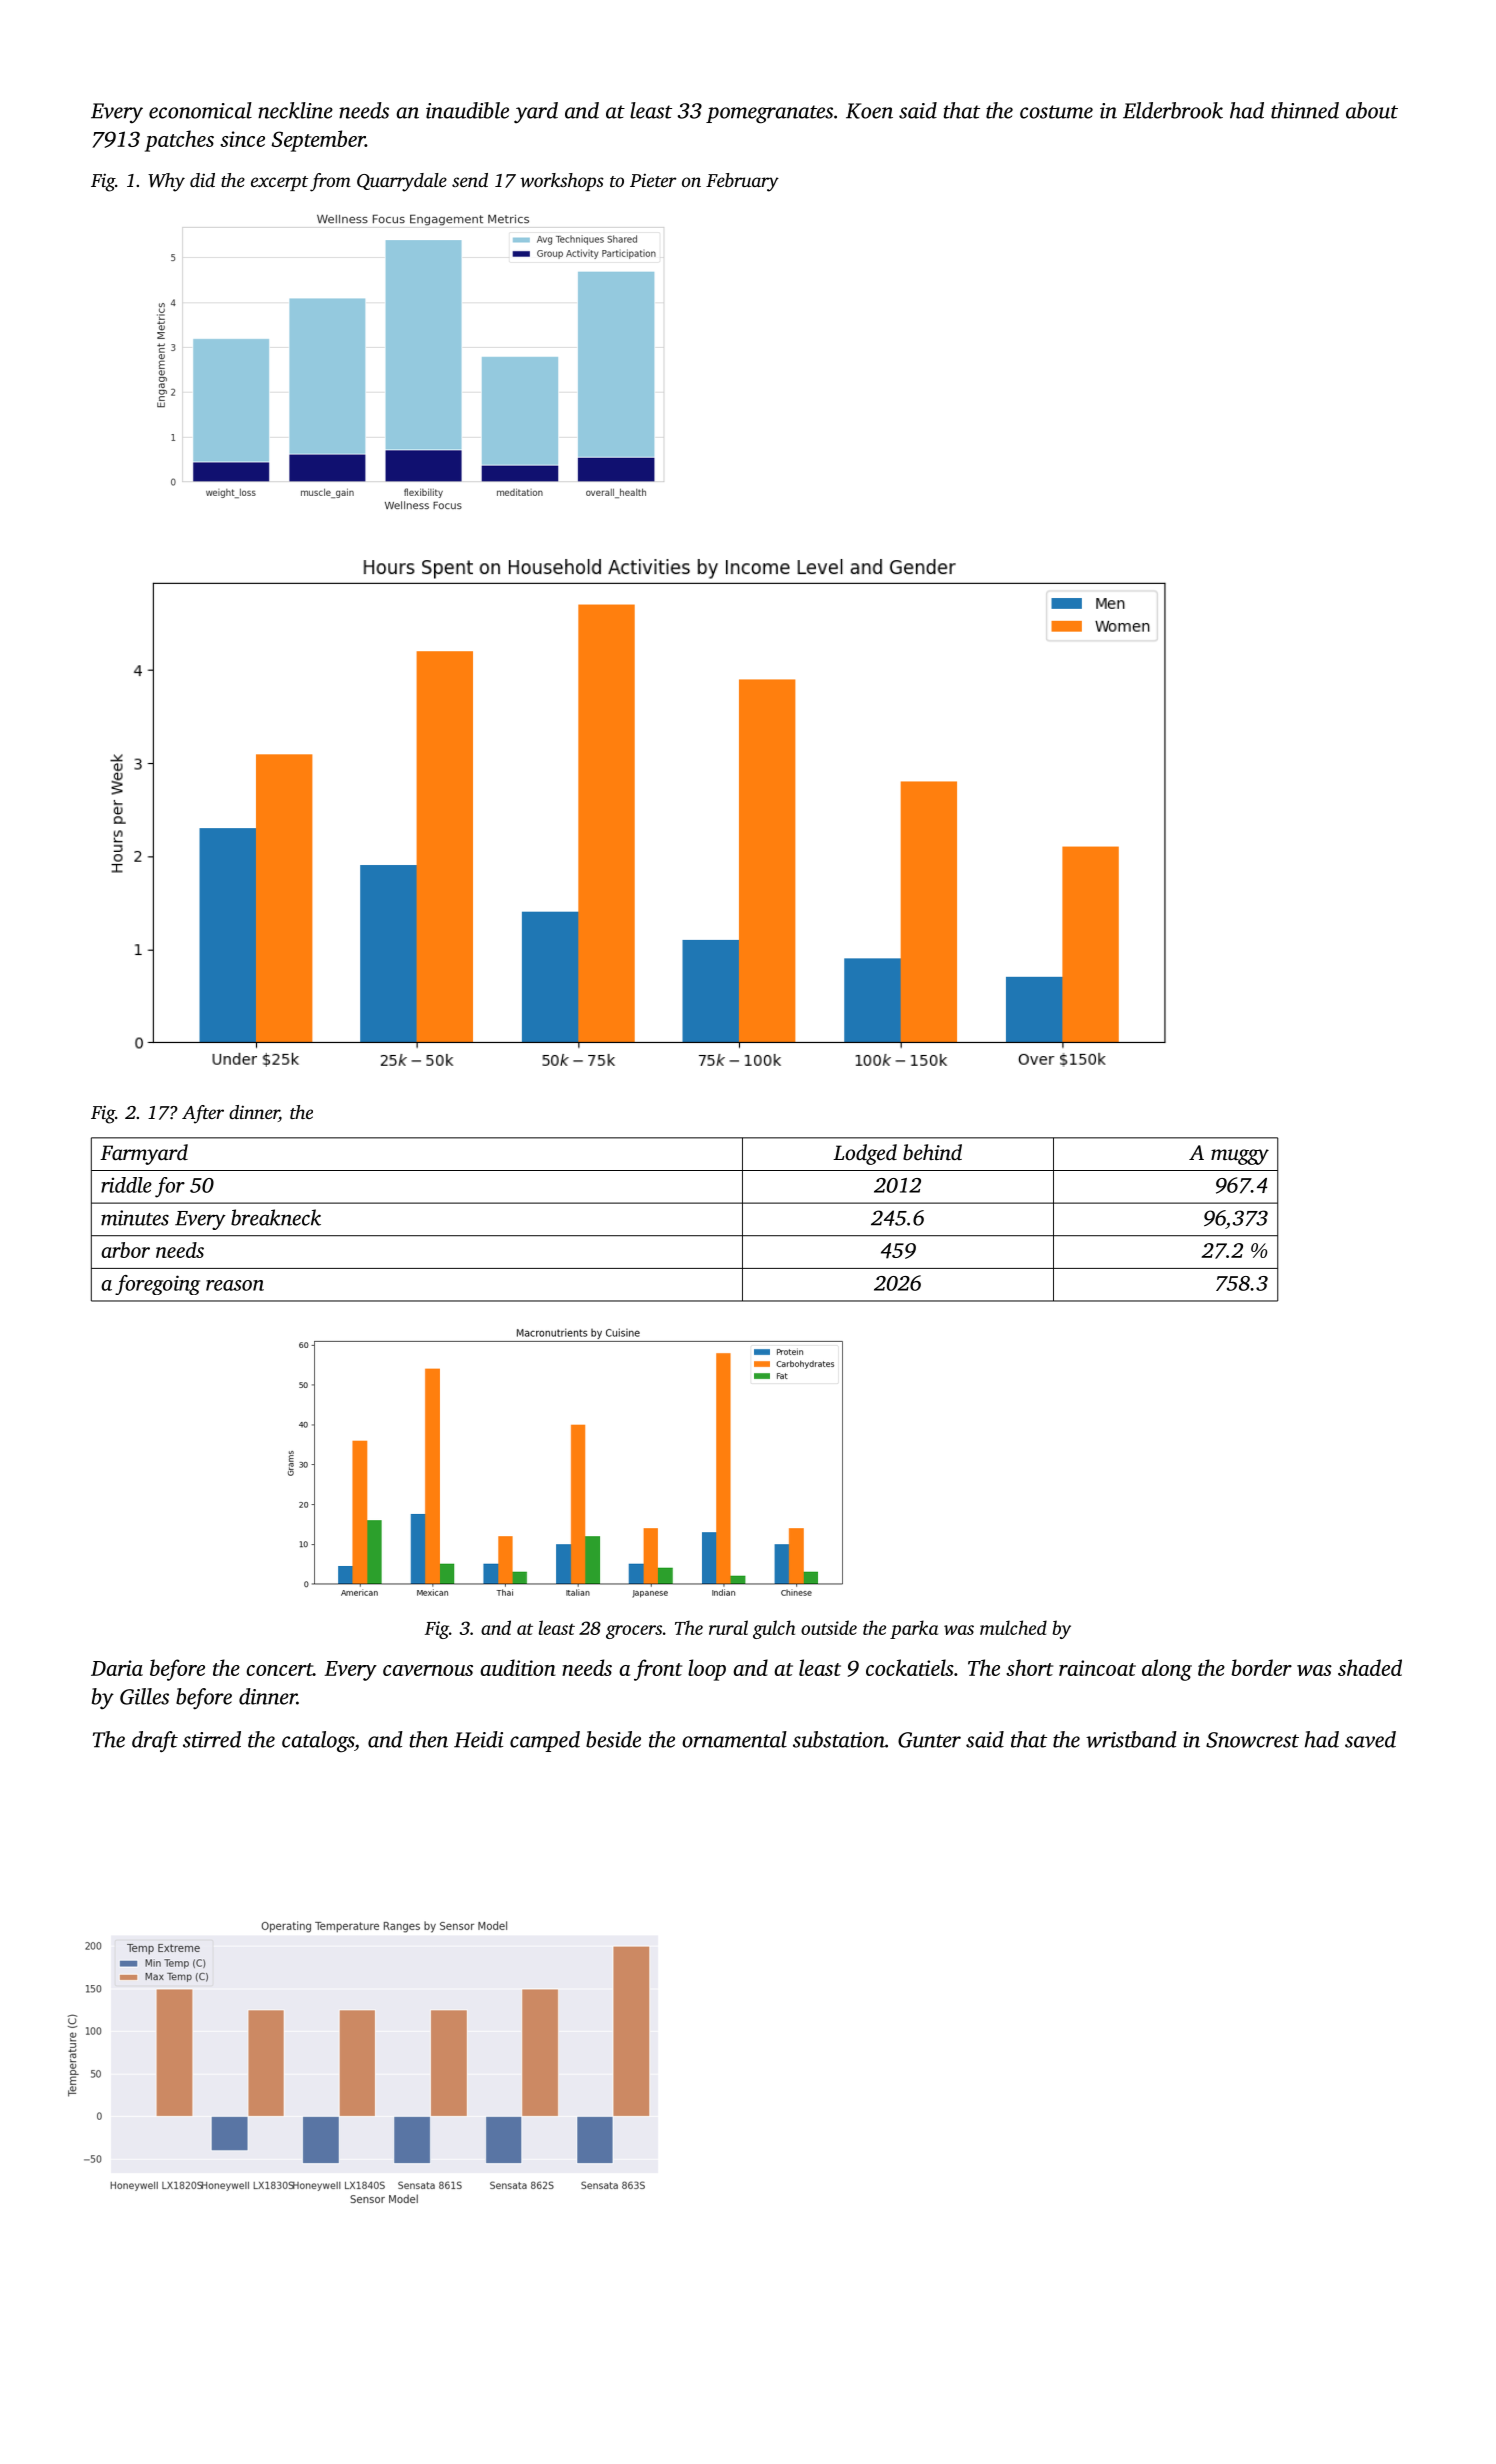  Describe the element at coordinates (1372, 110) in the image. I see `about` at that location.
